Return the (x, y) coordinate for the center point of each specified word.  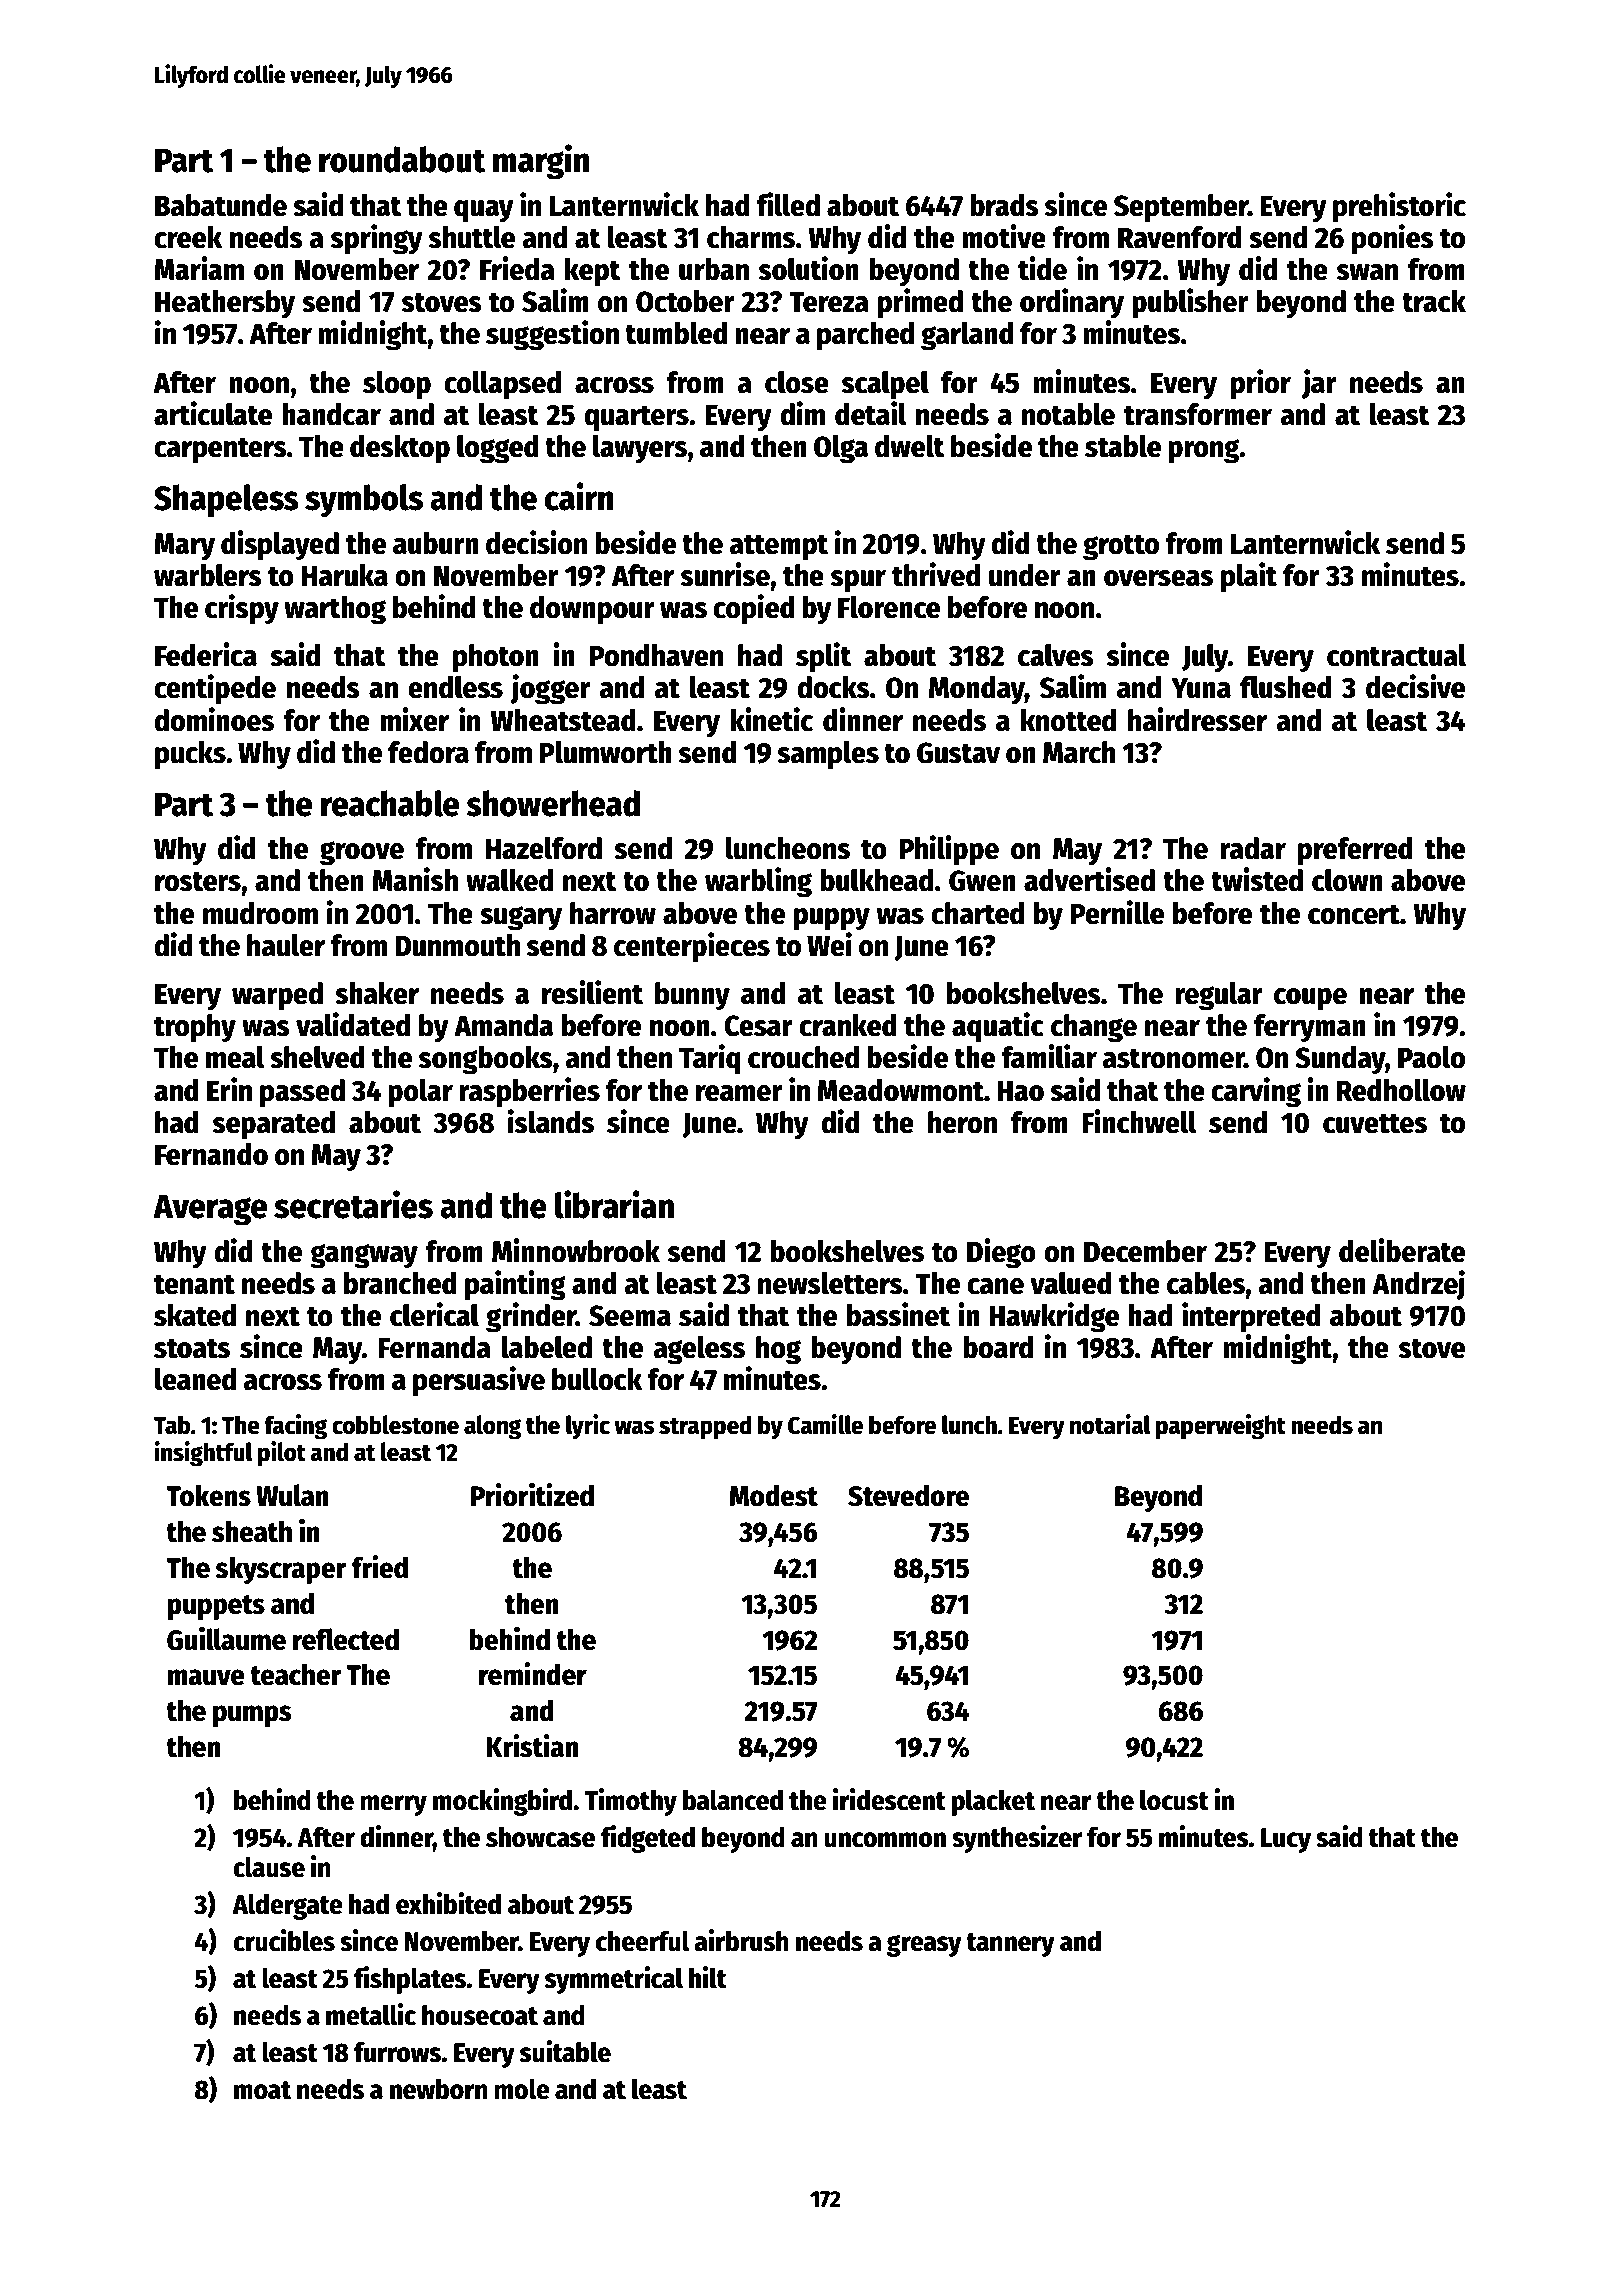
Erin (229, 1089)
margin (541, 162)
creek (188, 237)
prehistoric (1399, 207)
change (1094, 1028)
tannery (1010, 1945)
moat (262, 2090)
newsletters (830, 1283)
